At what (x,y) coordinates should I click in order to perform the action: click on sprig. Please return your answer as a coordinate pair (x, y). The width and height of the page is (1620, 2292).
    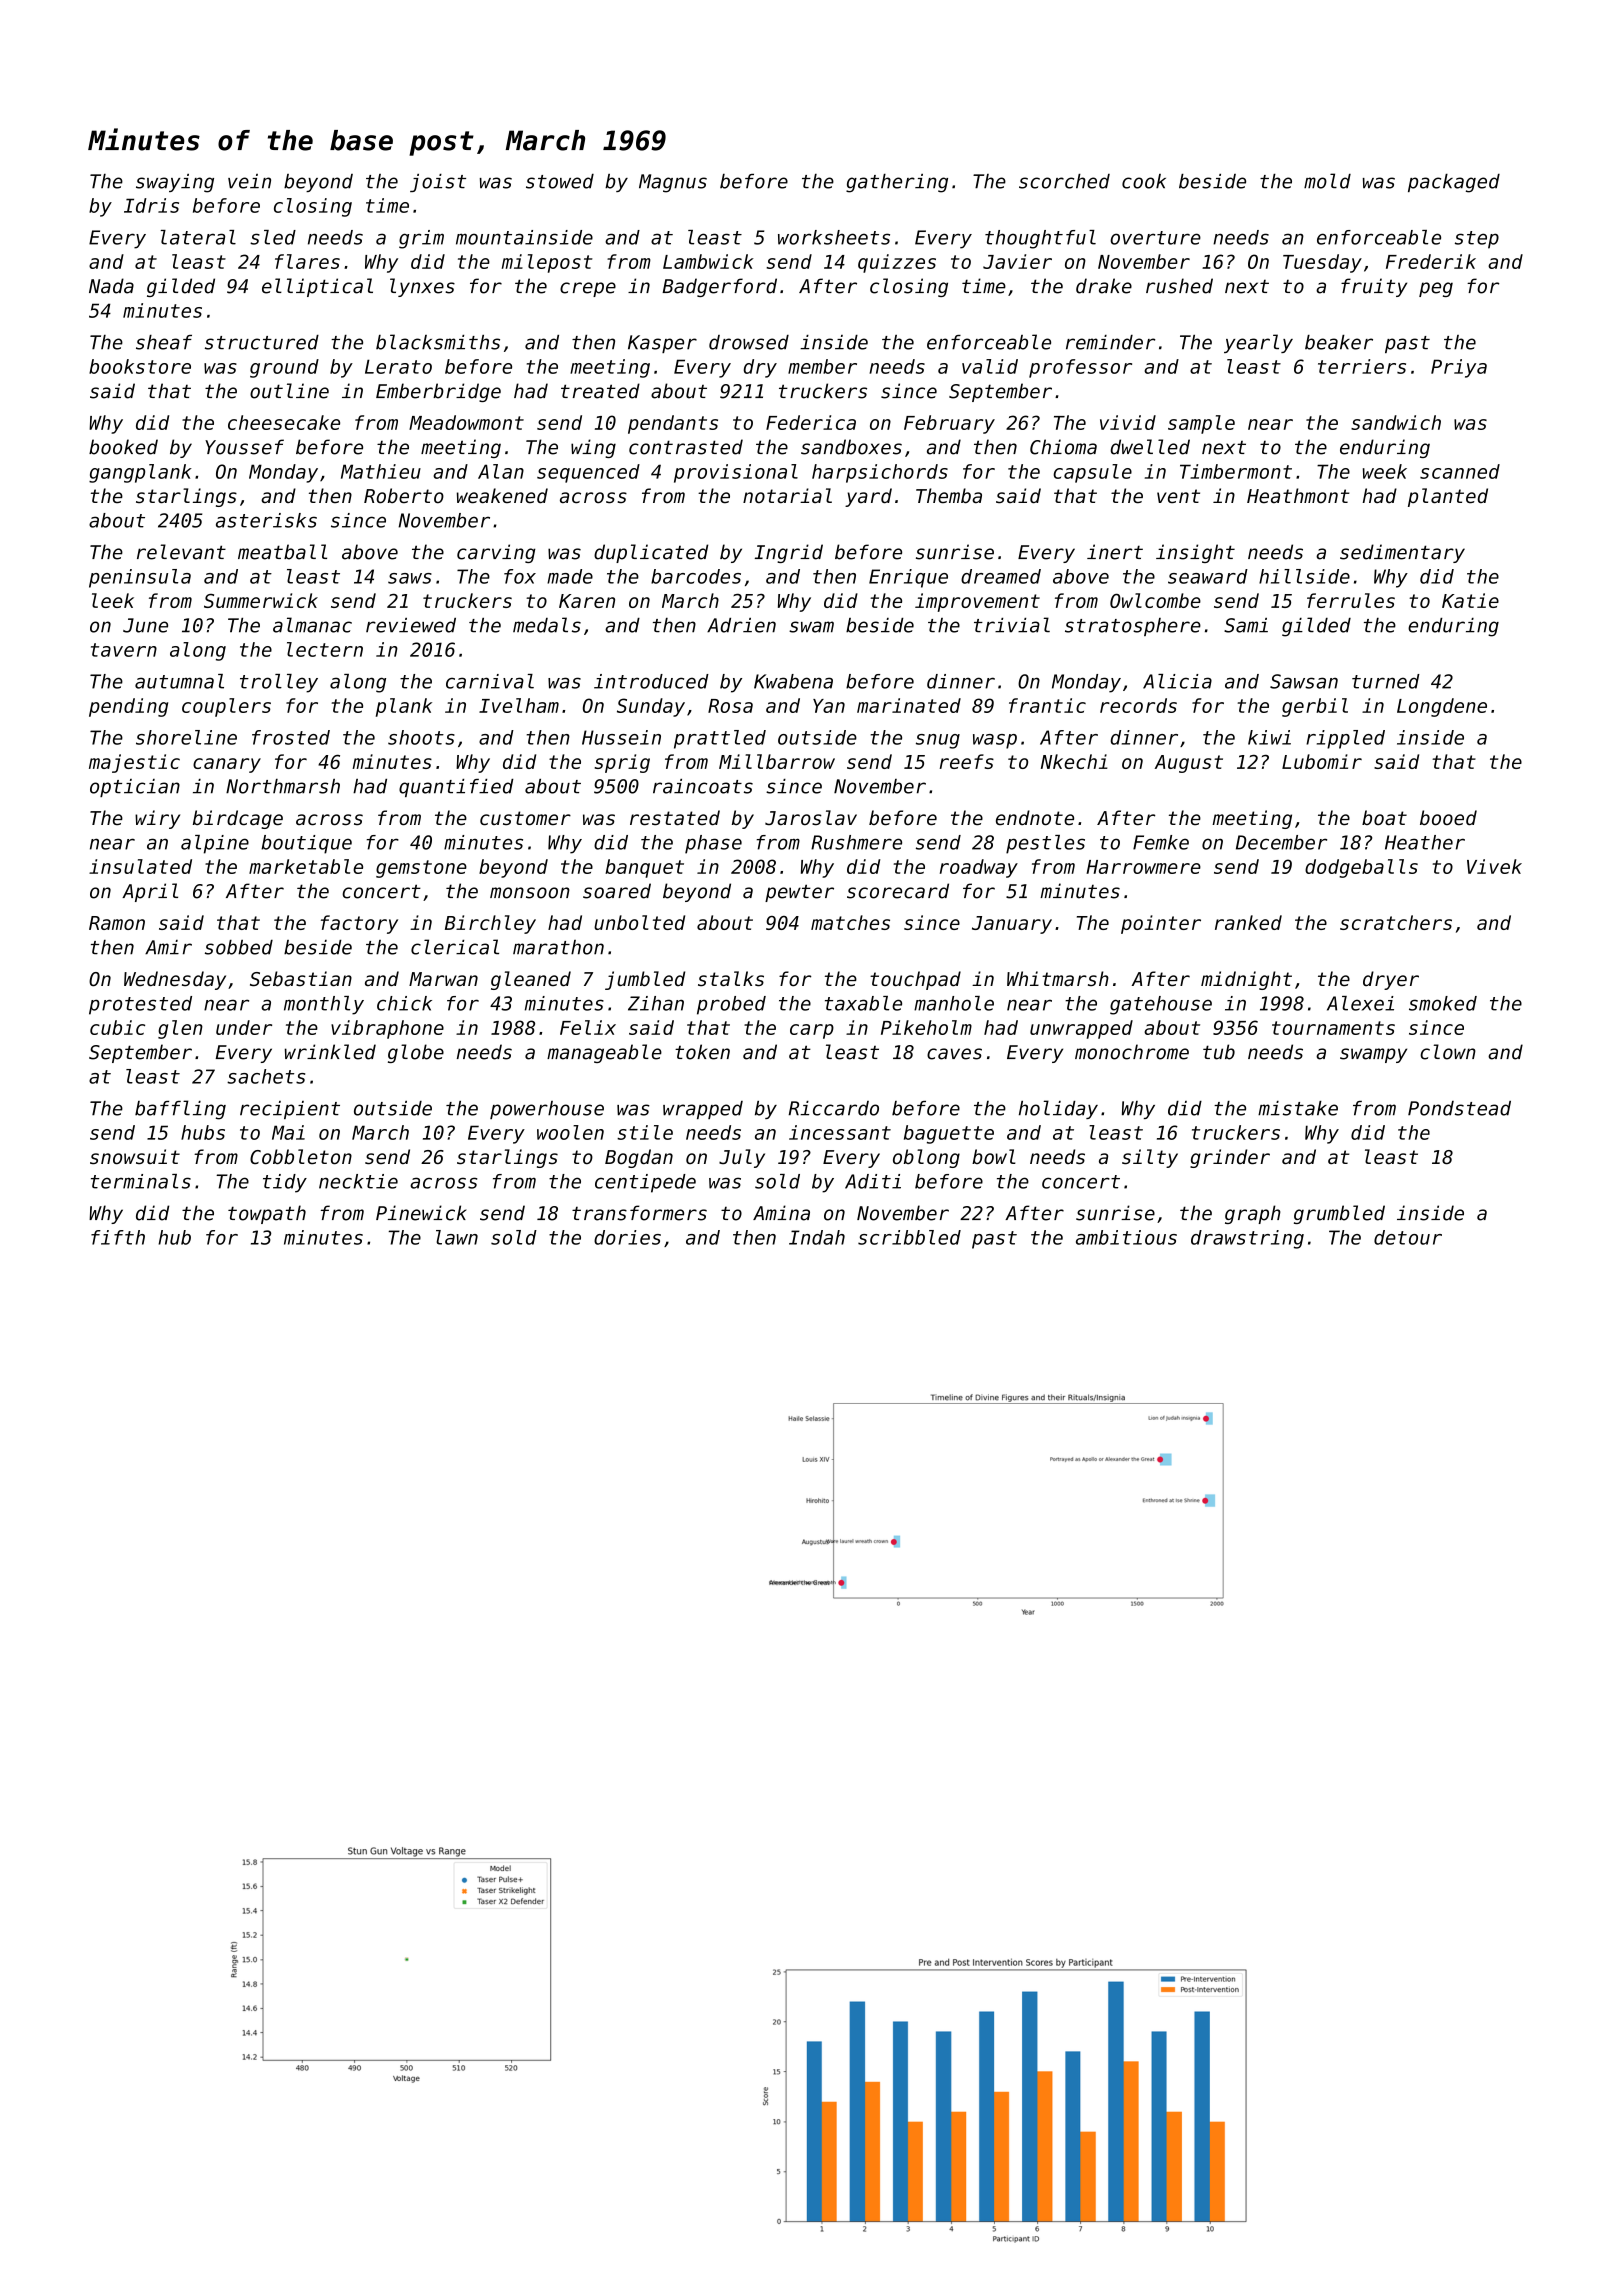
    Looking at the image, I should click on (622, 763).
